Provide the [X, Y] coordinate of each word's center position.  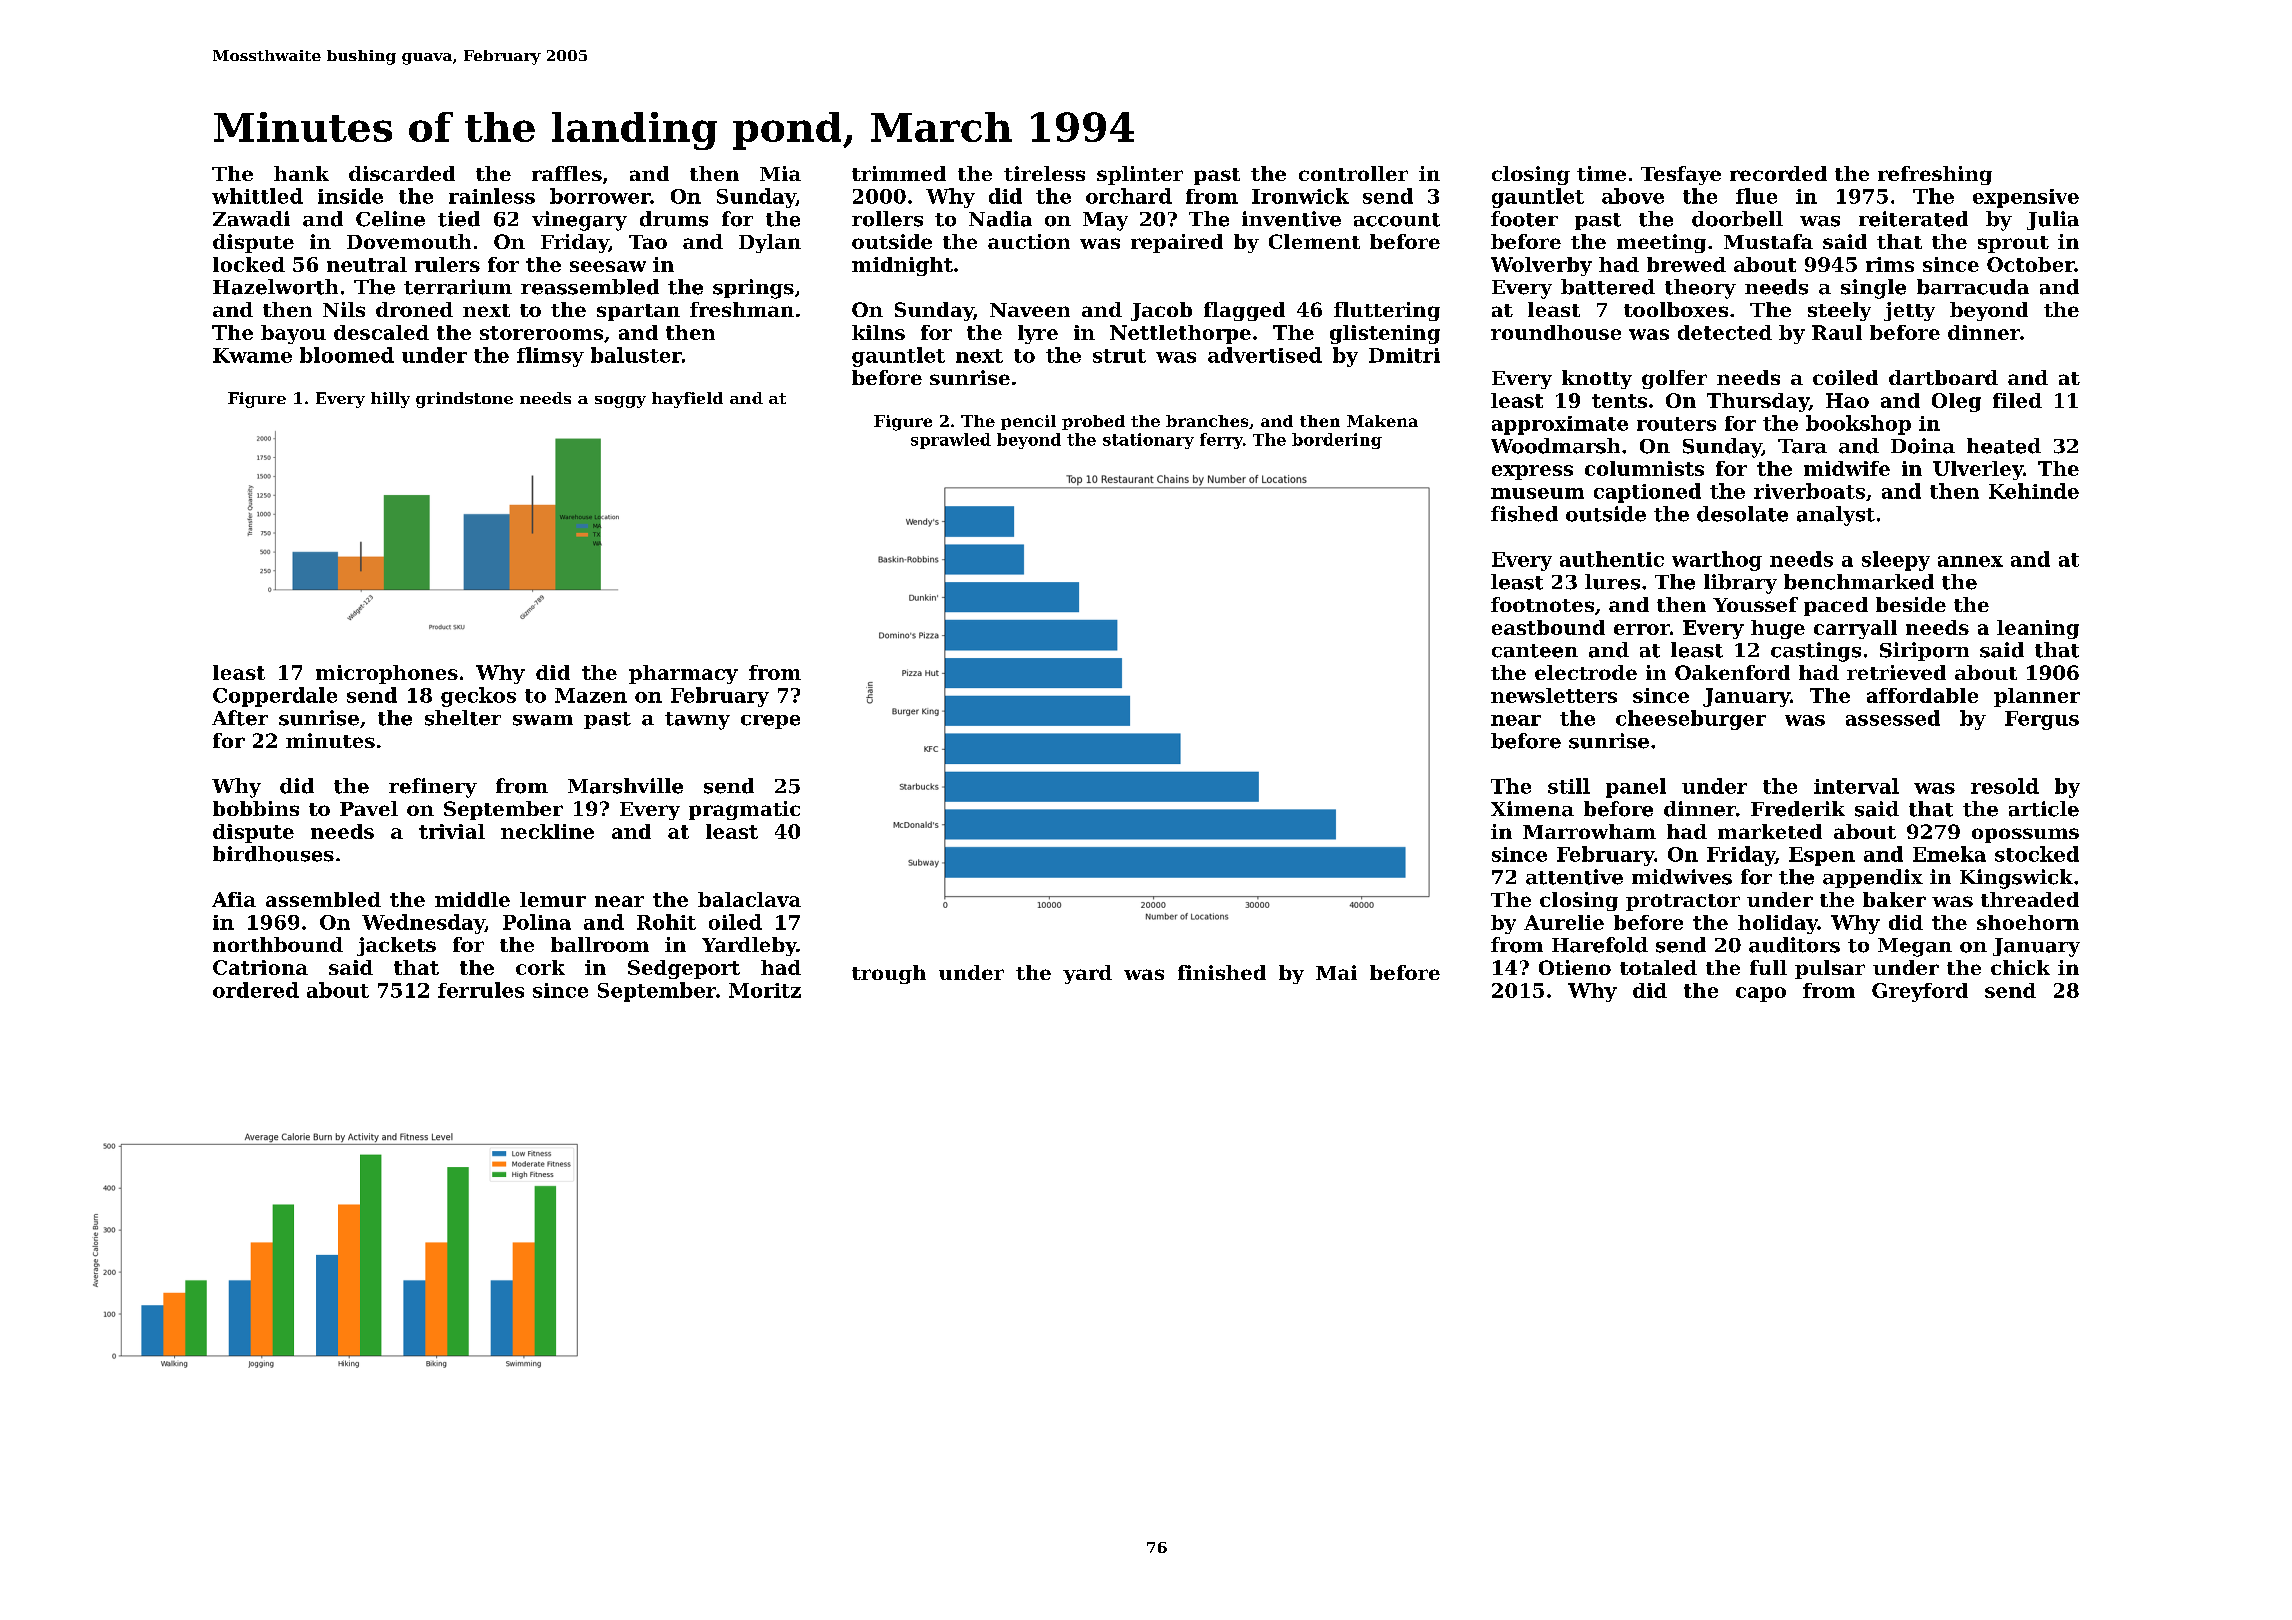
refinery [433, 788]
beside [1911, 604]
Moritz [765, 990]
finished [1222, 972]
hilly [390, 400]
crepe [770, 722]
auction [1029, 241]
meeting [1661, 243]
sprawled [951, 441]
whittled [257, 196]
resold [2005, 786]
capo [1761, 994]
